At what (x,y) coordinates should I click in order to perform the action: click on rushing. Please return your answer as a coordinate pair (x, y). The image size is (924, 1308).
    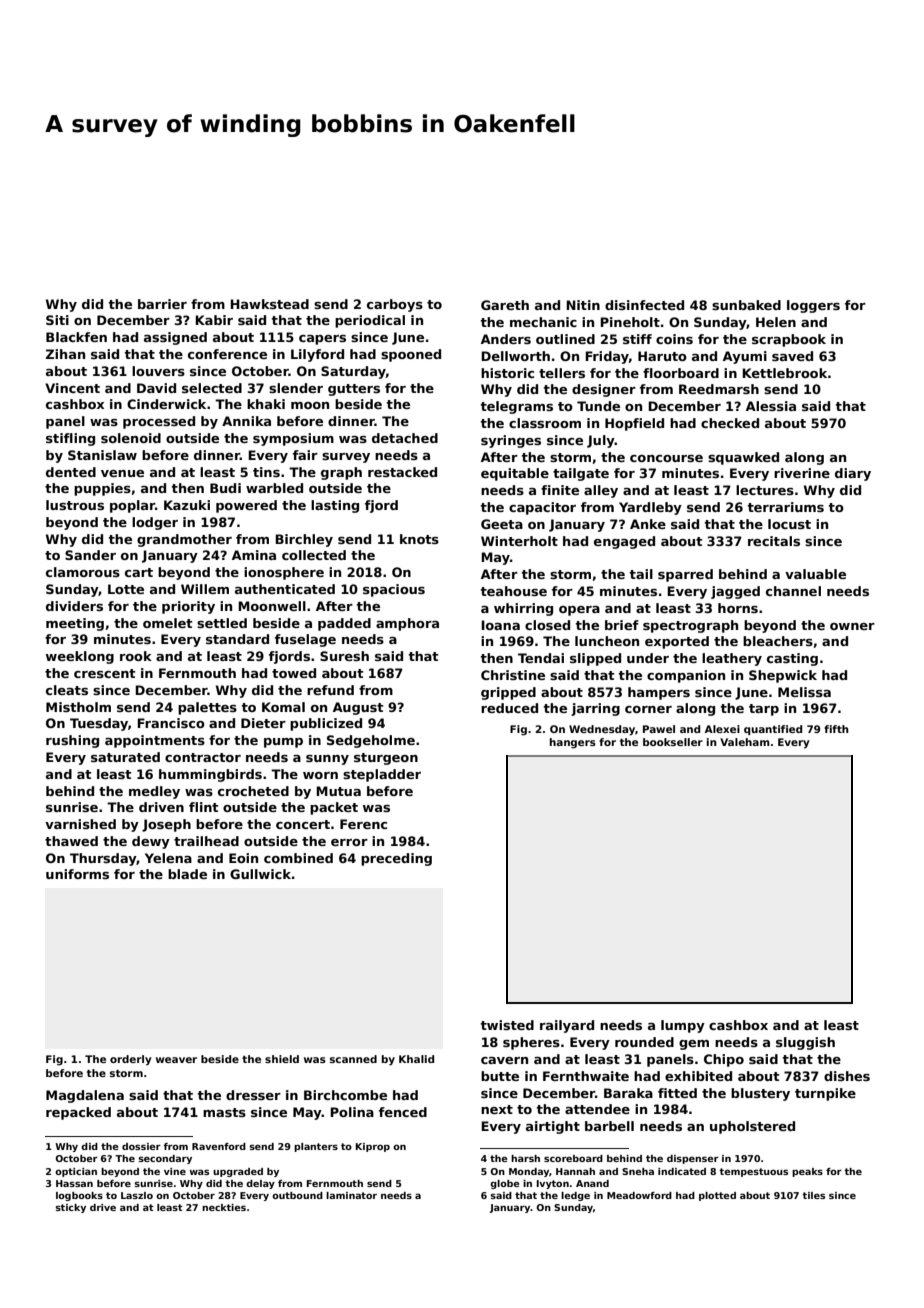
    Looking at the image, I should click on (72, 741).
